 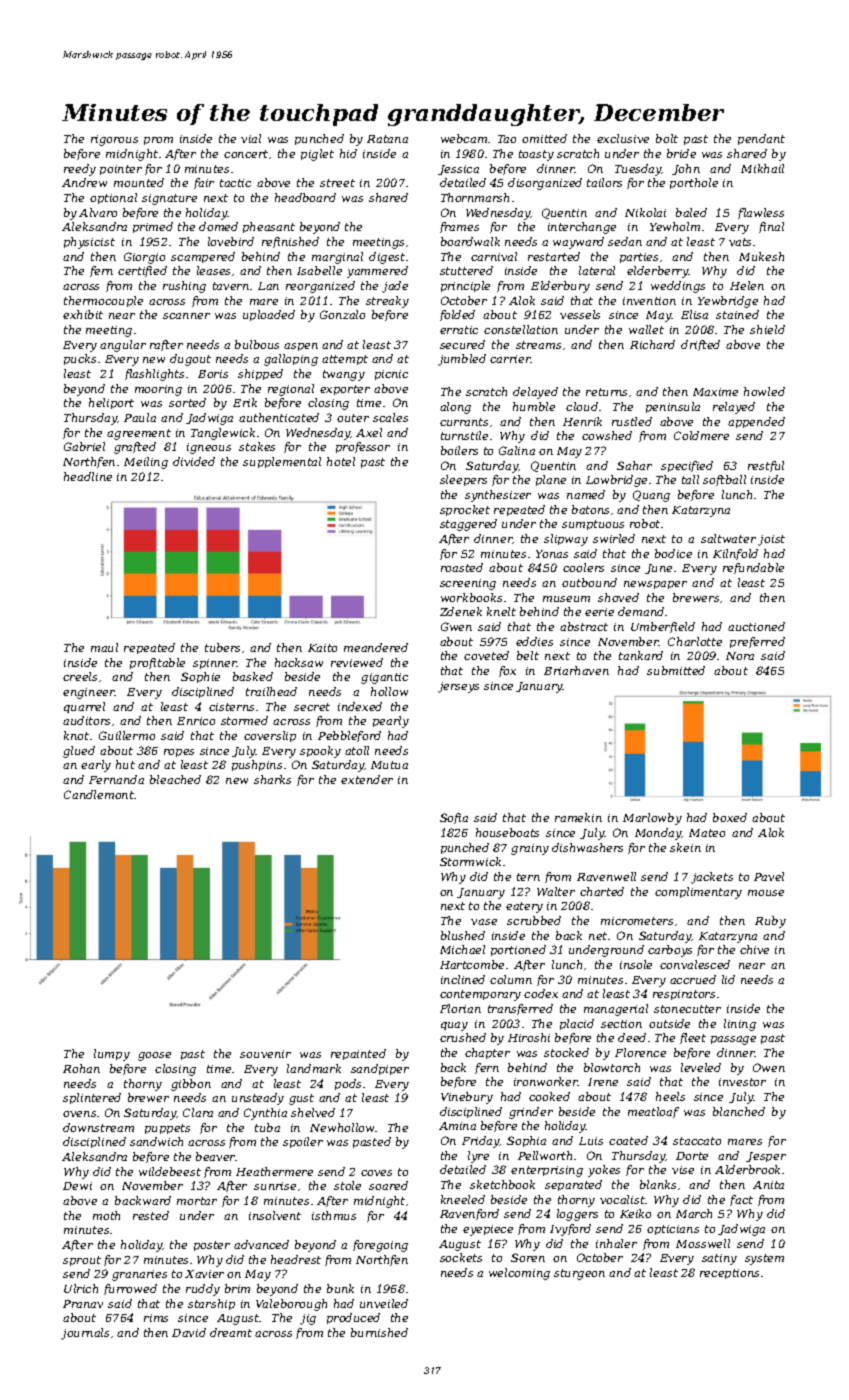 I want to click on igneous, so click(x=209, y=448).
